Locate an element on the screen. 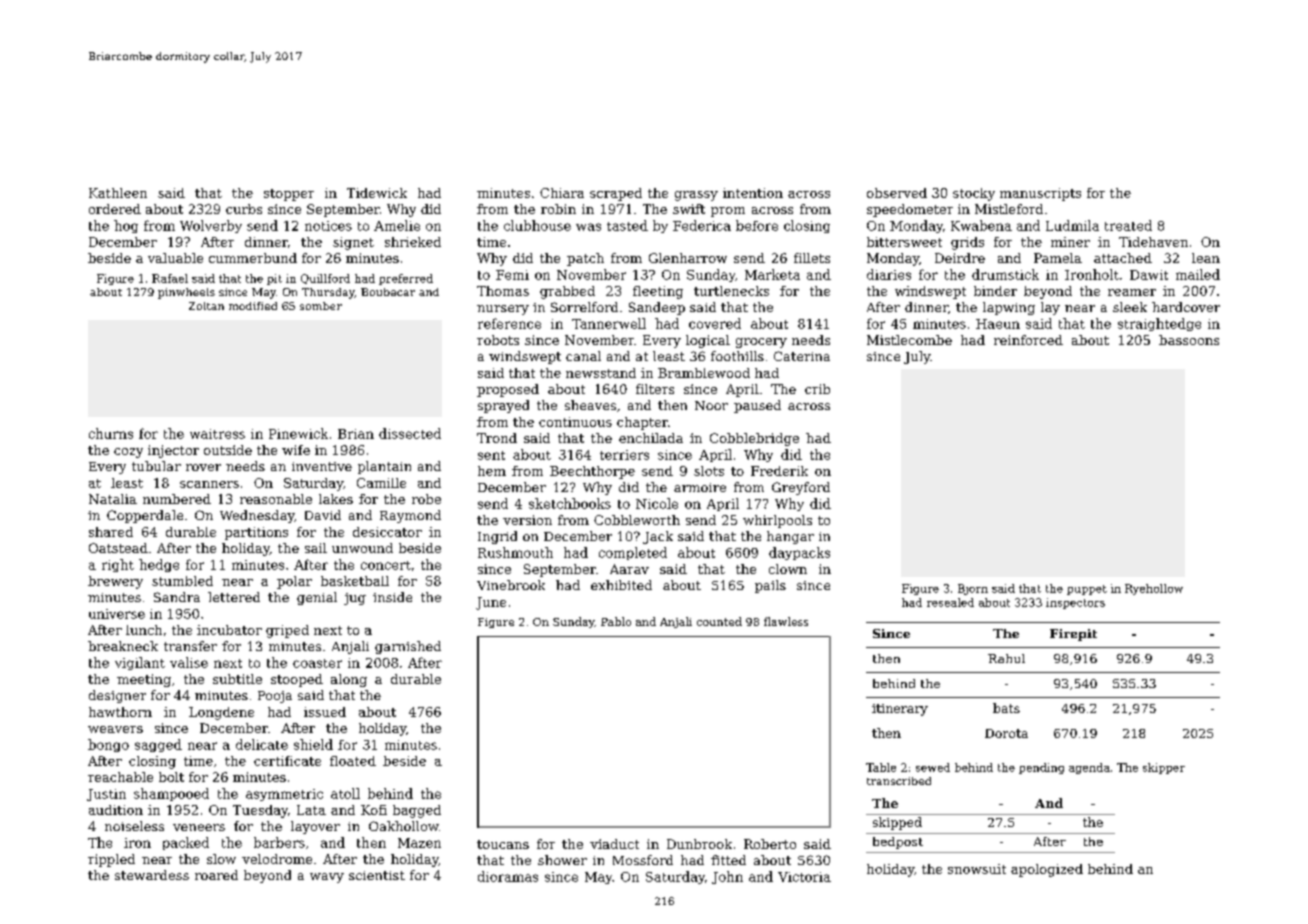  itinerary is located at coordinates (900, 710).
